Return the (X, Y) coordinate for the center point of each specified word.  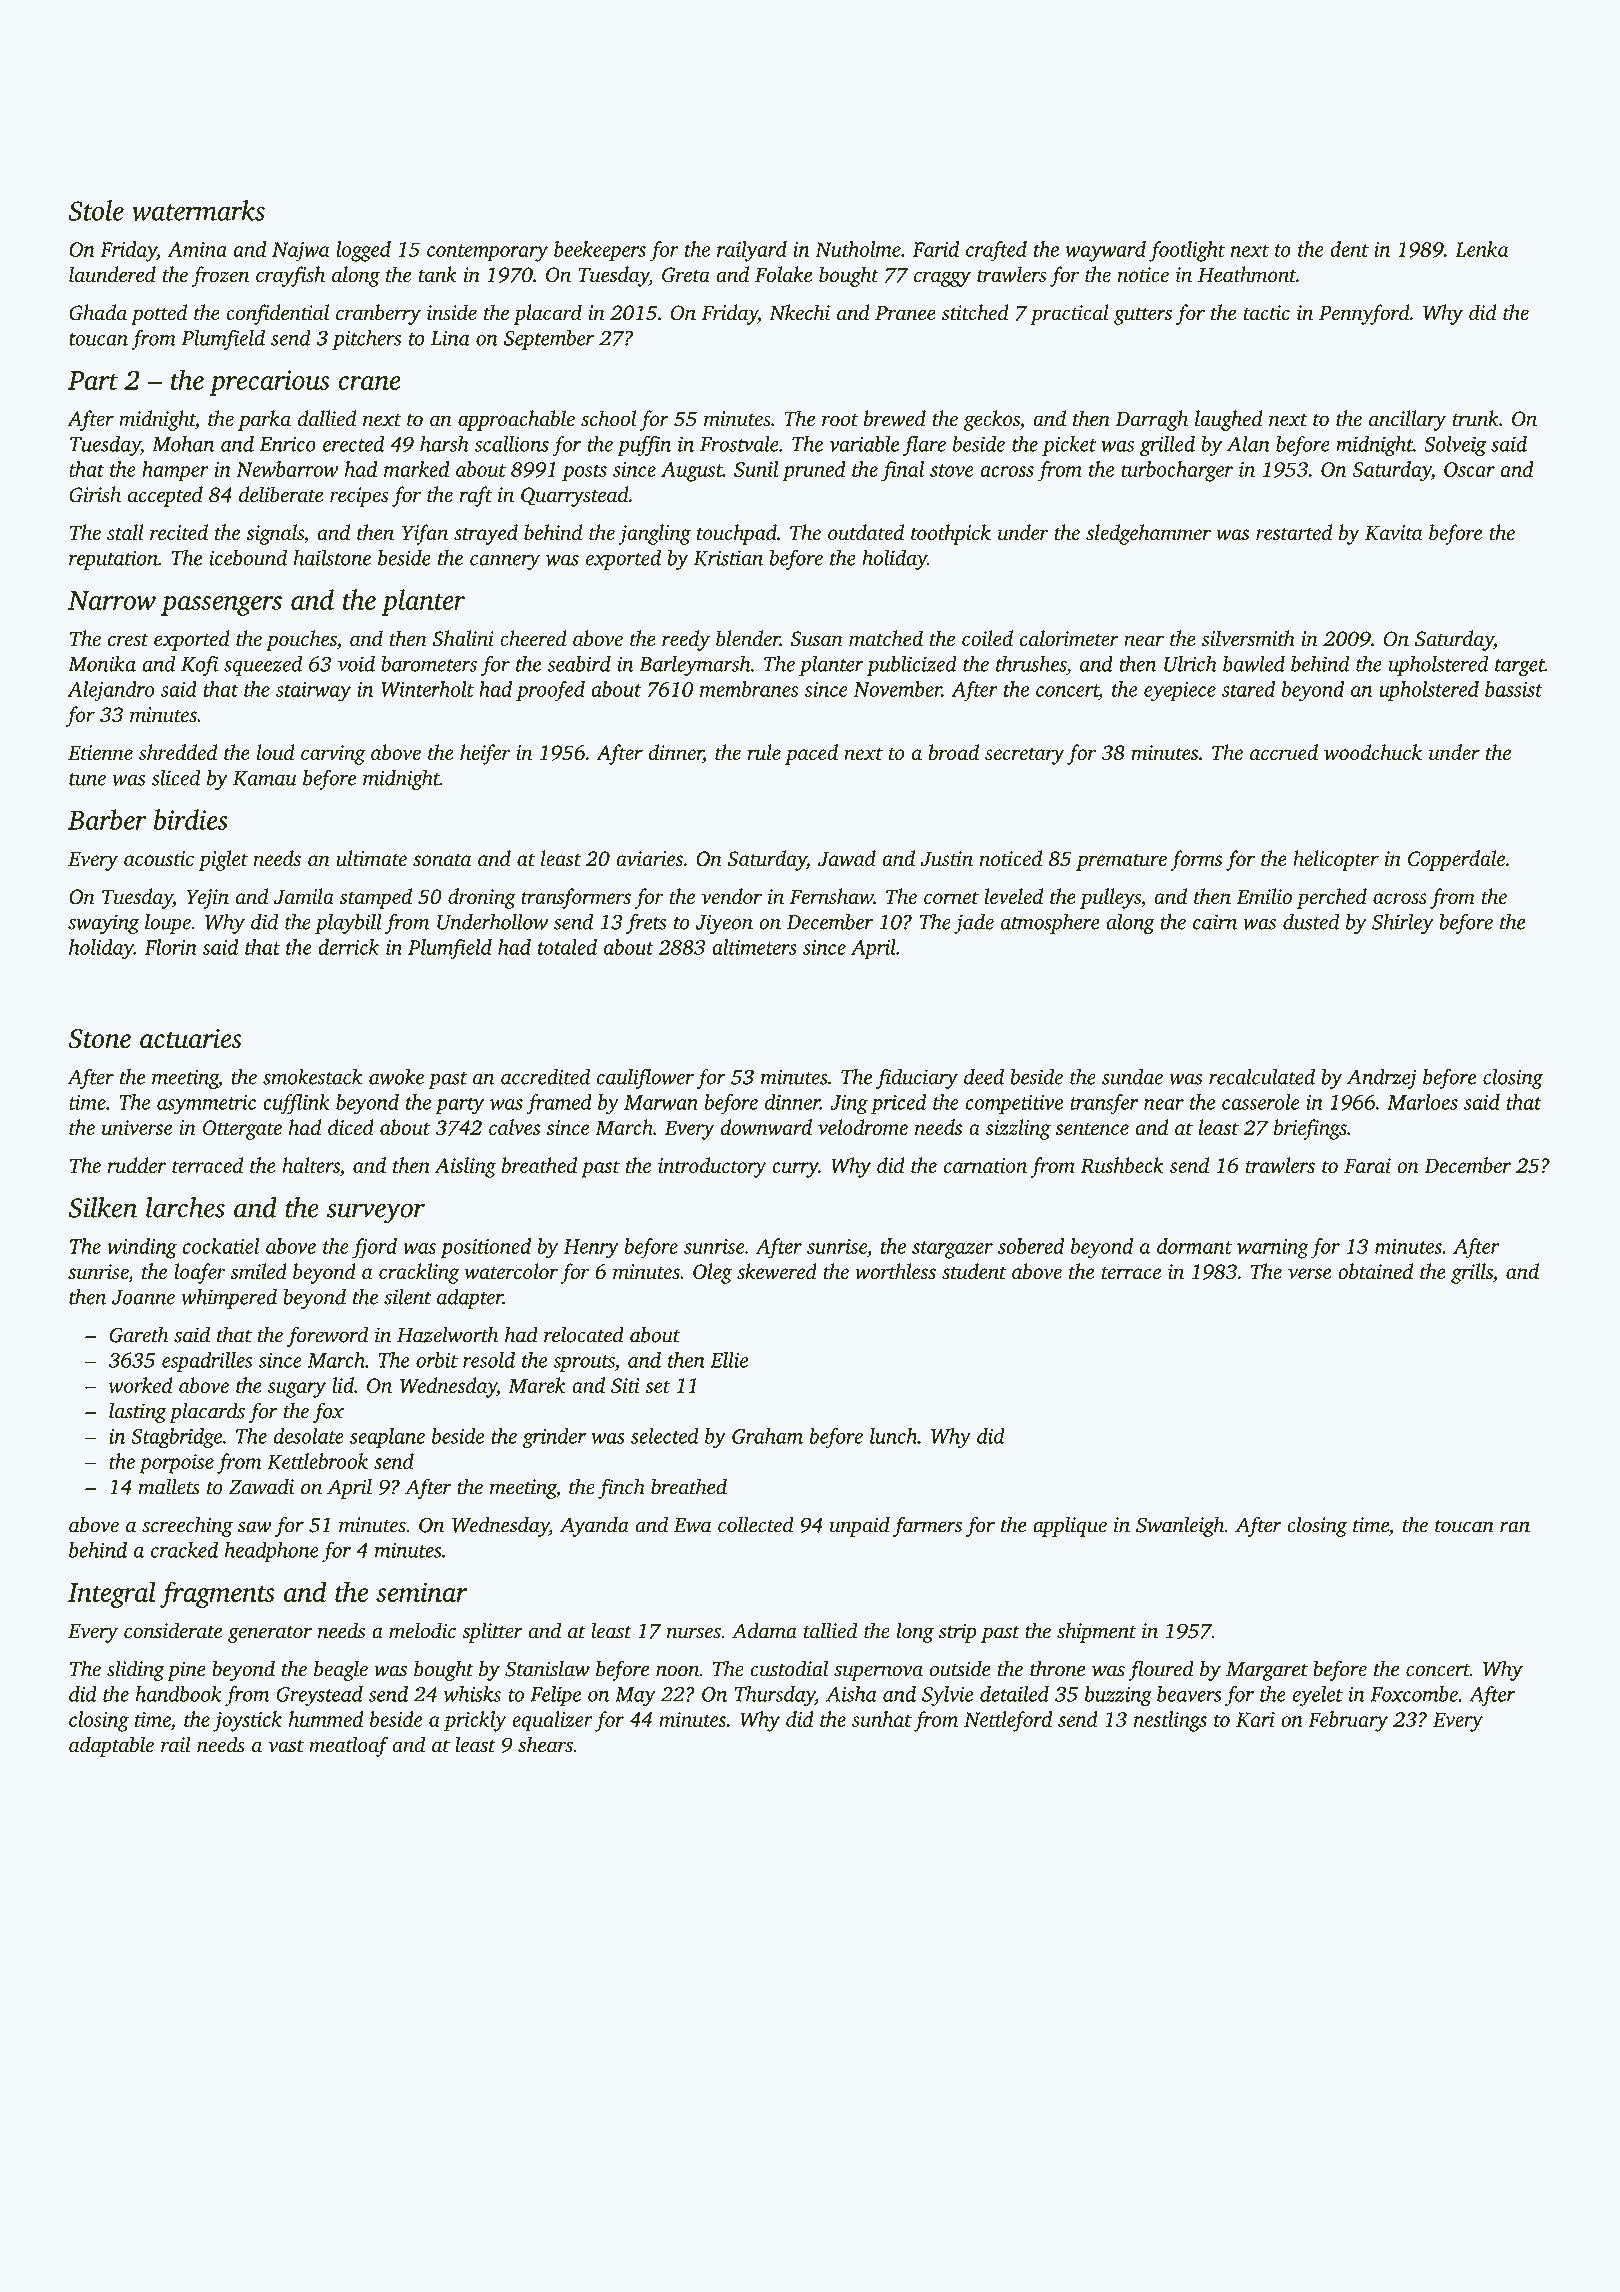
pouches (301, 640)
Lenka (1482, 249)
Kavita (1394, 533)
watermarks (198, 210)
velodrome (863, 1127)
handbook (178, 1694)
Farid (935, 249)
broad (953, 752)
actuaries (191, 1038)
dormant (1194, 1246)
